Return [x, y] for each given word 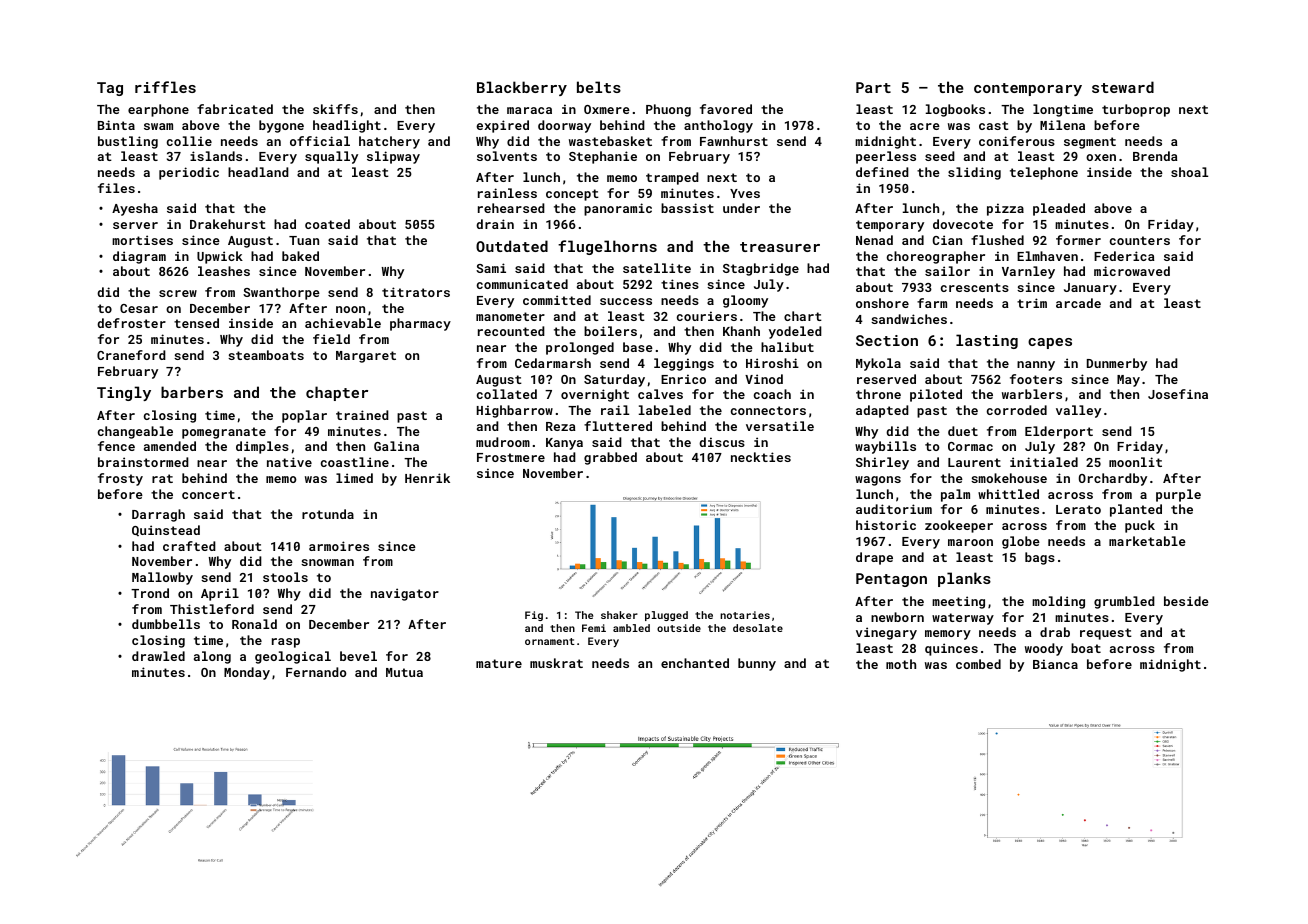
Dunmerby [1117, 364]
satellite [657, 268]
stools [285, 577]
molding [1058, 602]
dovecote [963, 224]
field [331, 339]
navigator [405, 594]
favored [726, 109]
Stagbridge [761, 269]
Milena [1062, 125]
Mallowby [162, 578]
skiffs [335, 109]
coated [327, 224]
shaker [619, 615]
